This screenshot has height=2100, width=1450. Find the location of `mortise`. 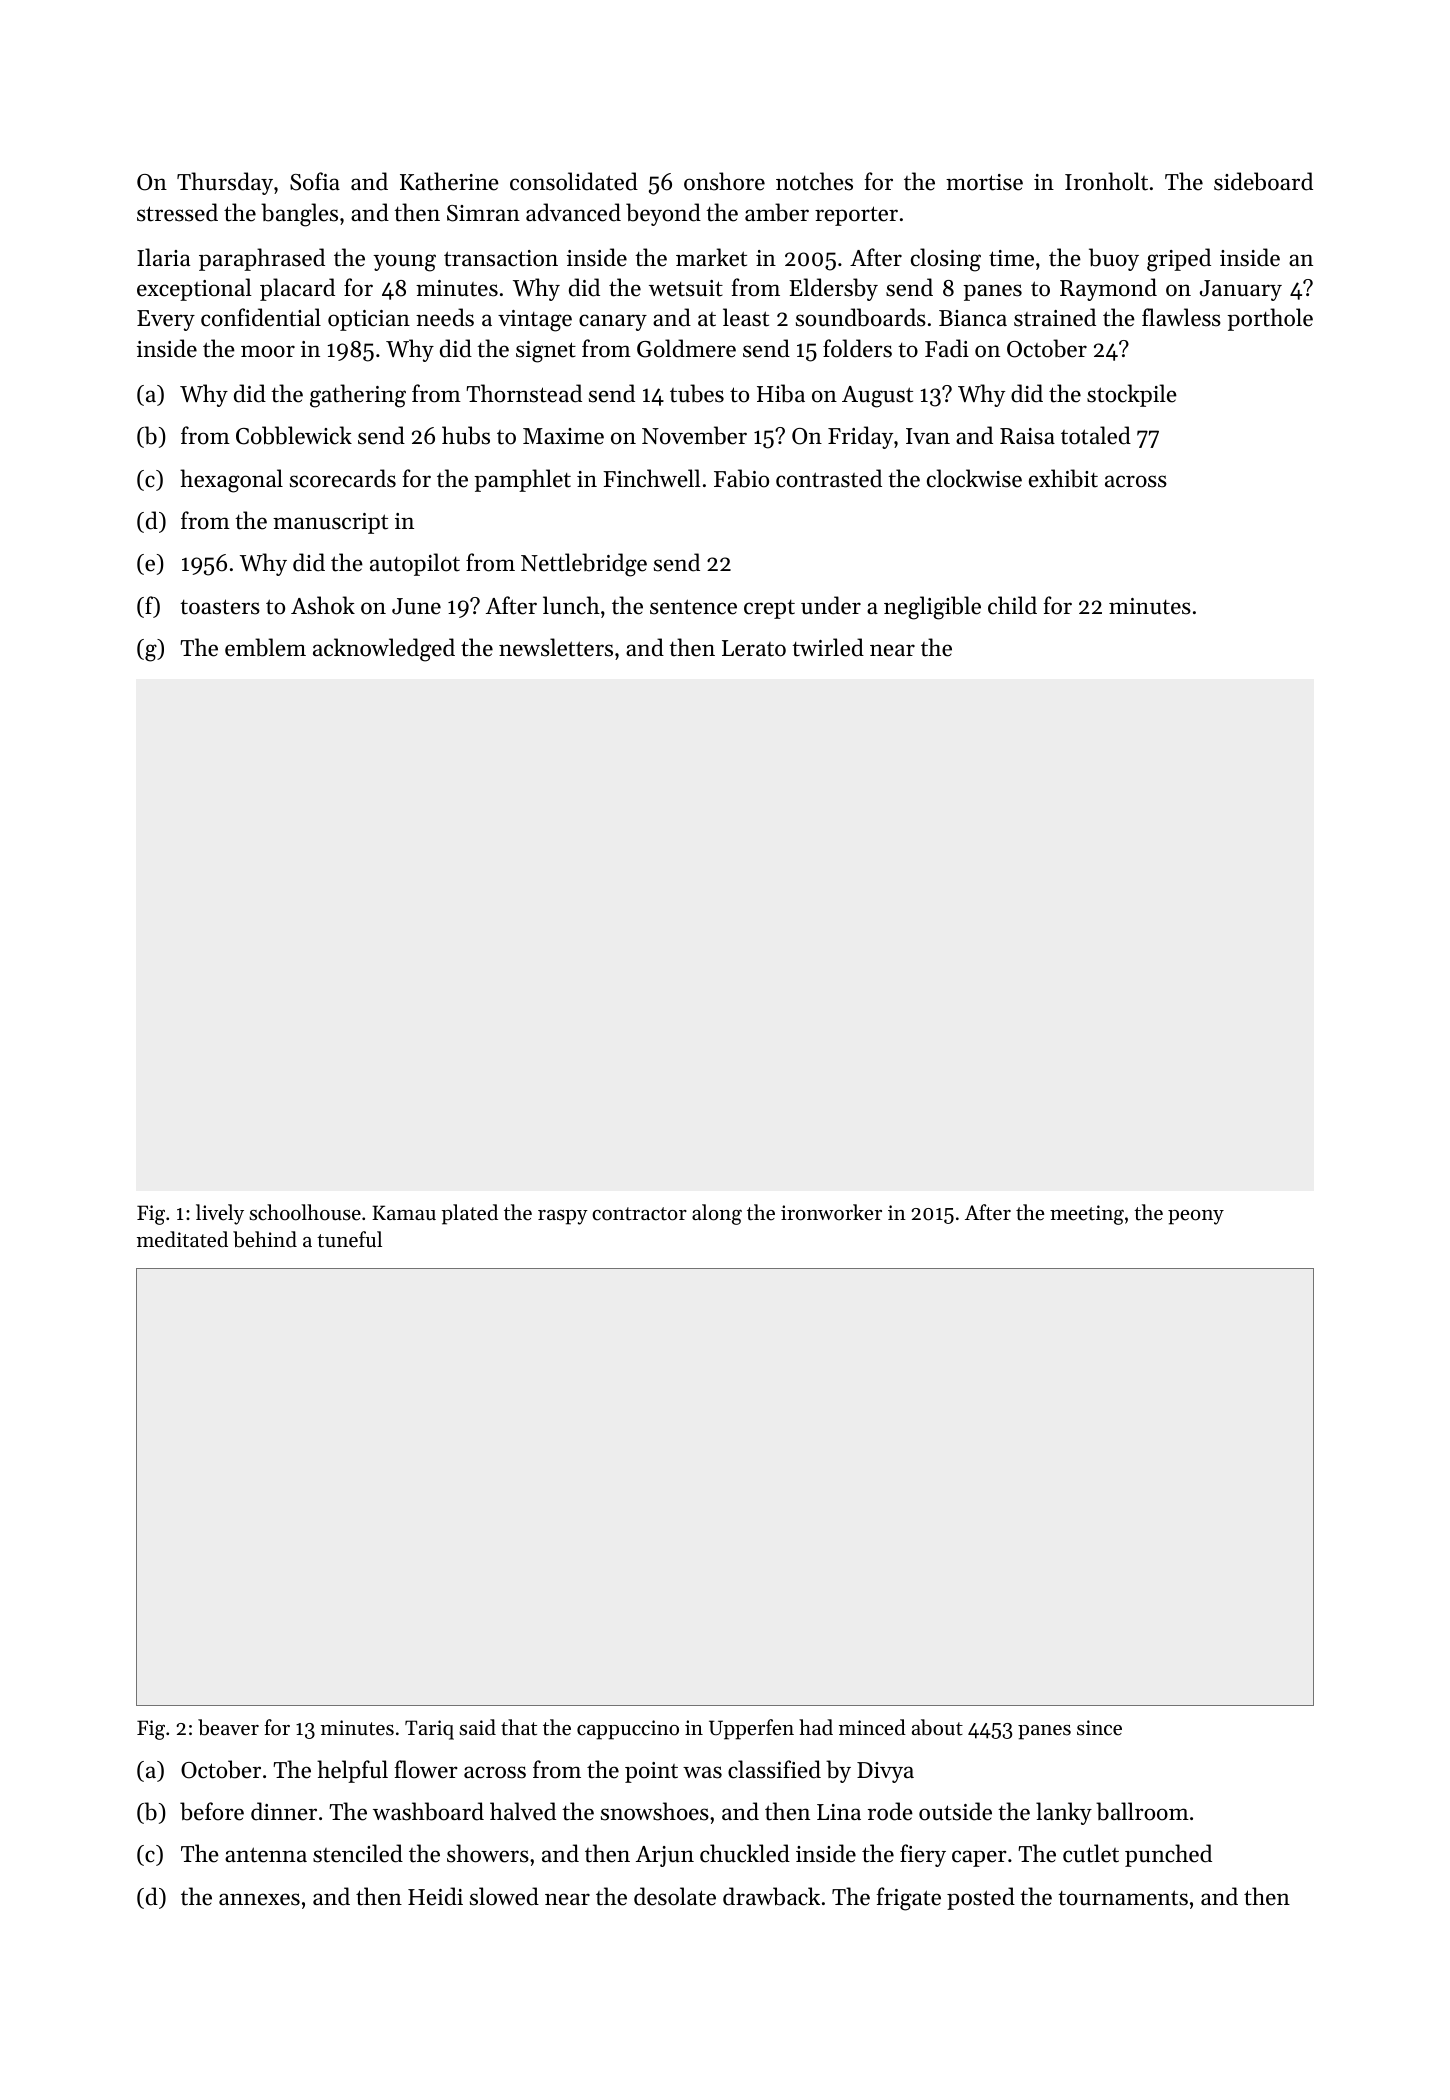

mortise is located at coordinates (984, 182).
